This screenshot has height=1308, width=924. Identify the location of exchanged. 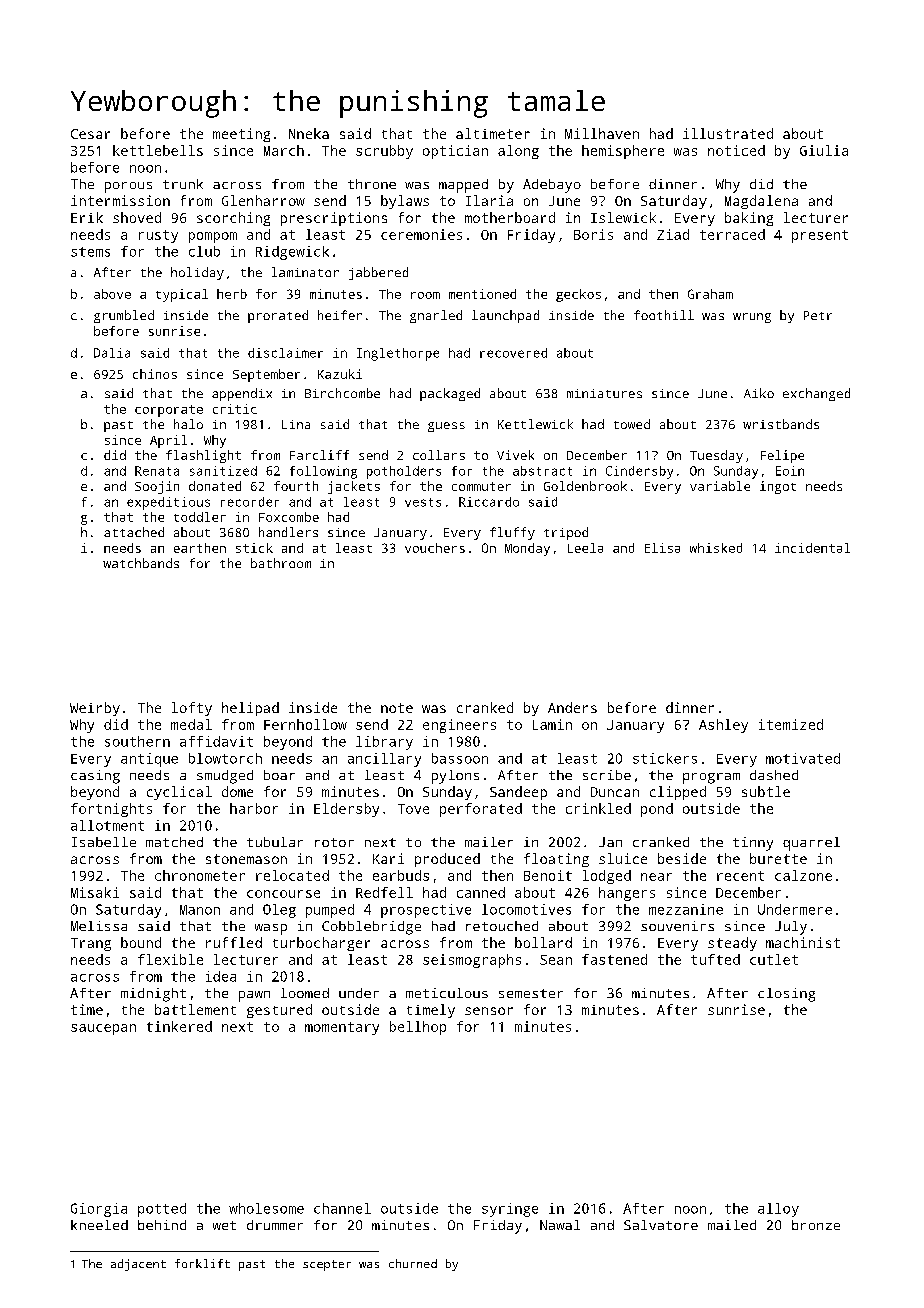
(816, 394).
